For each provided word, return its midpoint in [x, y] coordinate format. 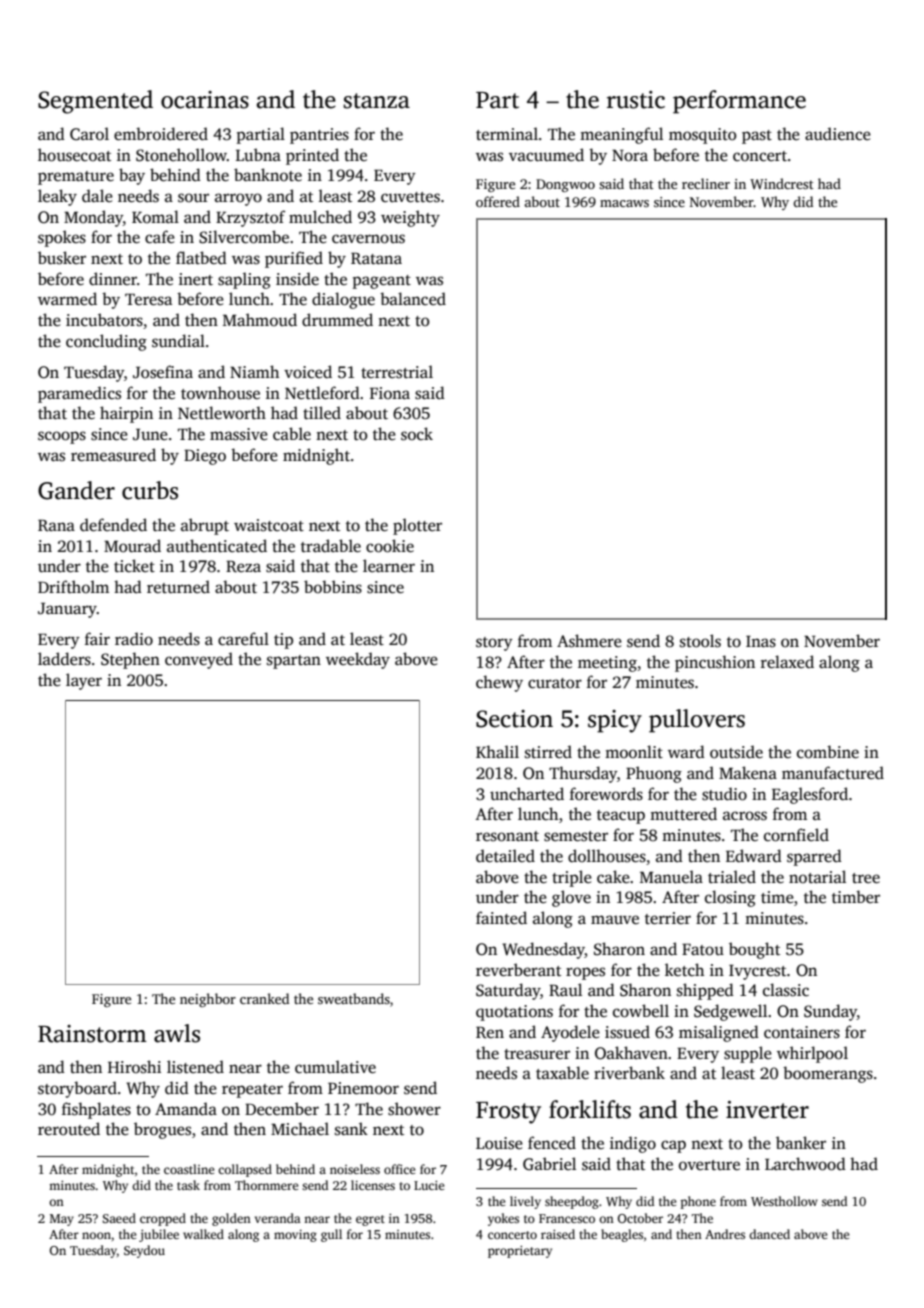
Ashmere [589, 641]
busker [62, 258]
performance [739, 102]
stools [700, 641]
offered [498, 201]
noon [96, 1235]
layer [84, 681]
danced [769, 1234]
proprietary [520, 1252]
